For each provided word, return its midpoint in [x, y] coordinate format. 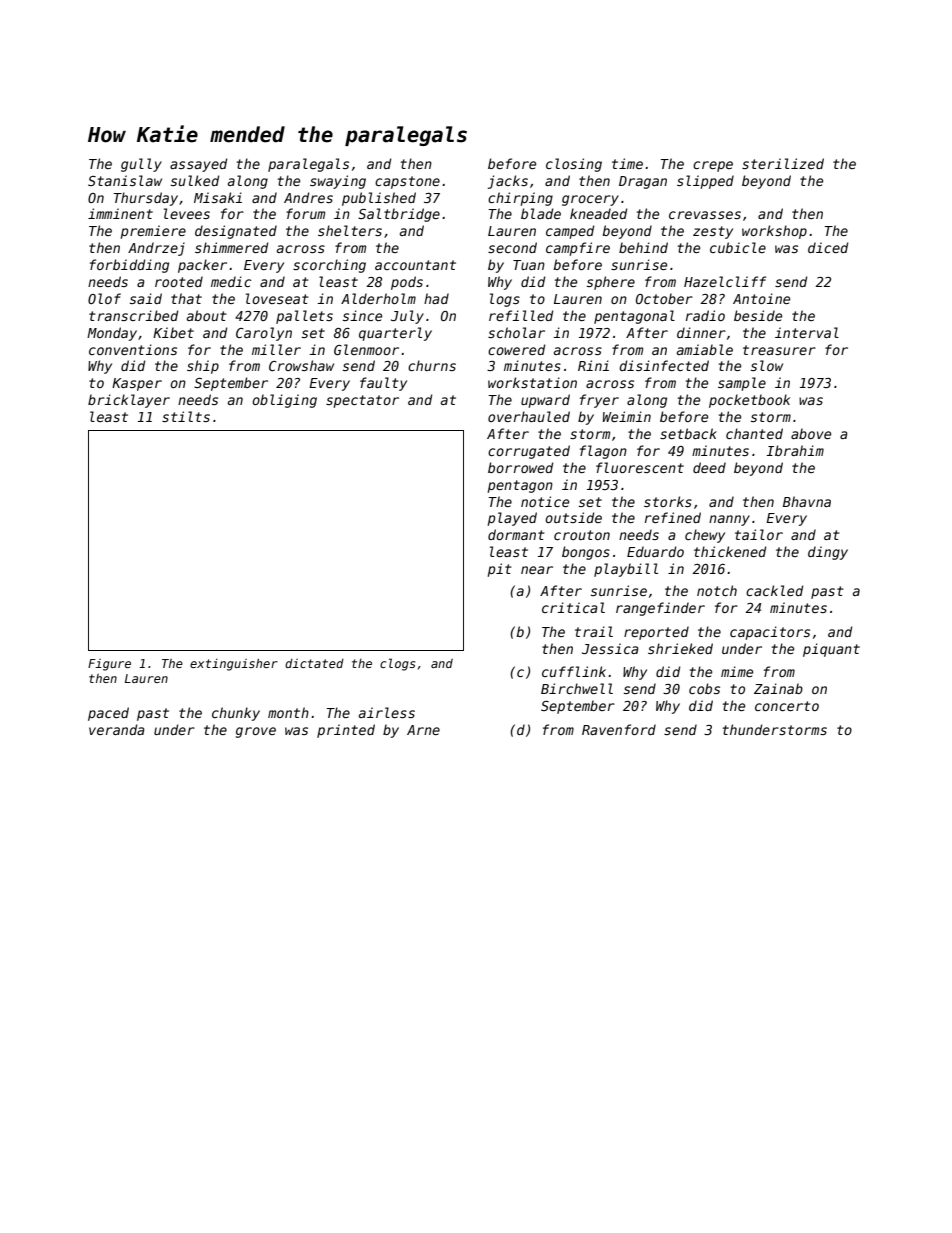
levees [187, 213]
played [512, 519]
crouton [582, 535]
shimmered [231, 247]
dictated [314, 663]
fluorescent [640, 467]
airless [387, 712]
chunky [236, 714]
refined [673, 517]
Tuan [529, 265]
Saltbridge [399, 215]
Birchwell [577, 688]
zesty [713, 232]
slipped [705, 182]
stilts [186, 416]
